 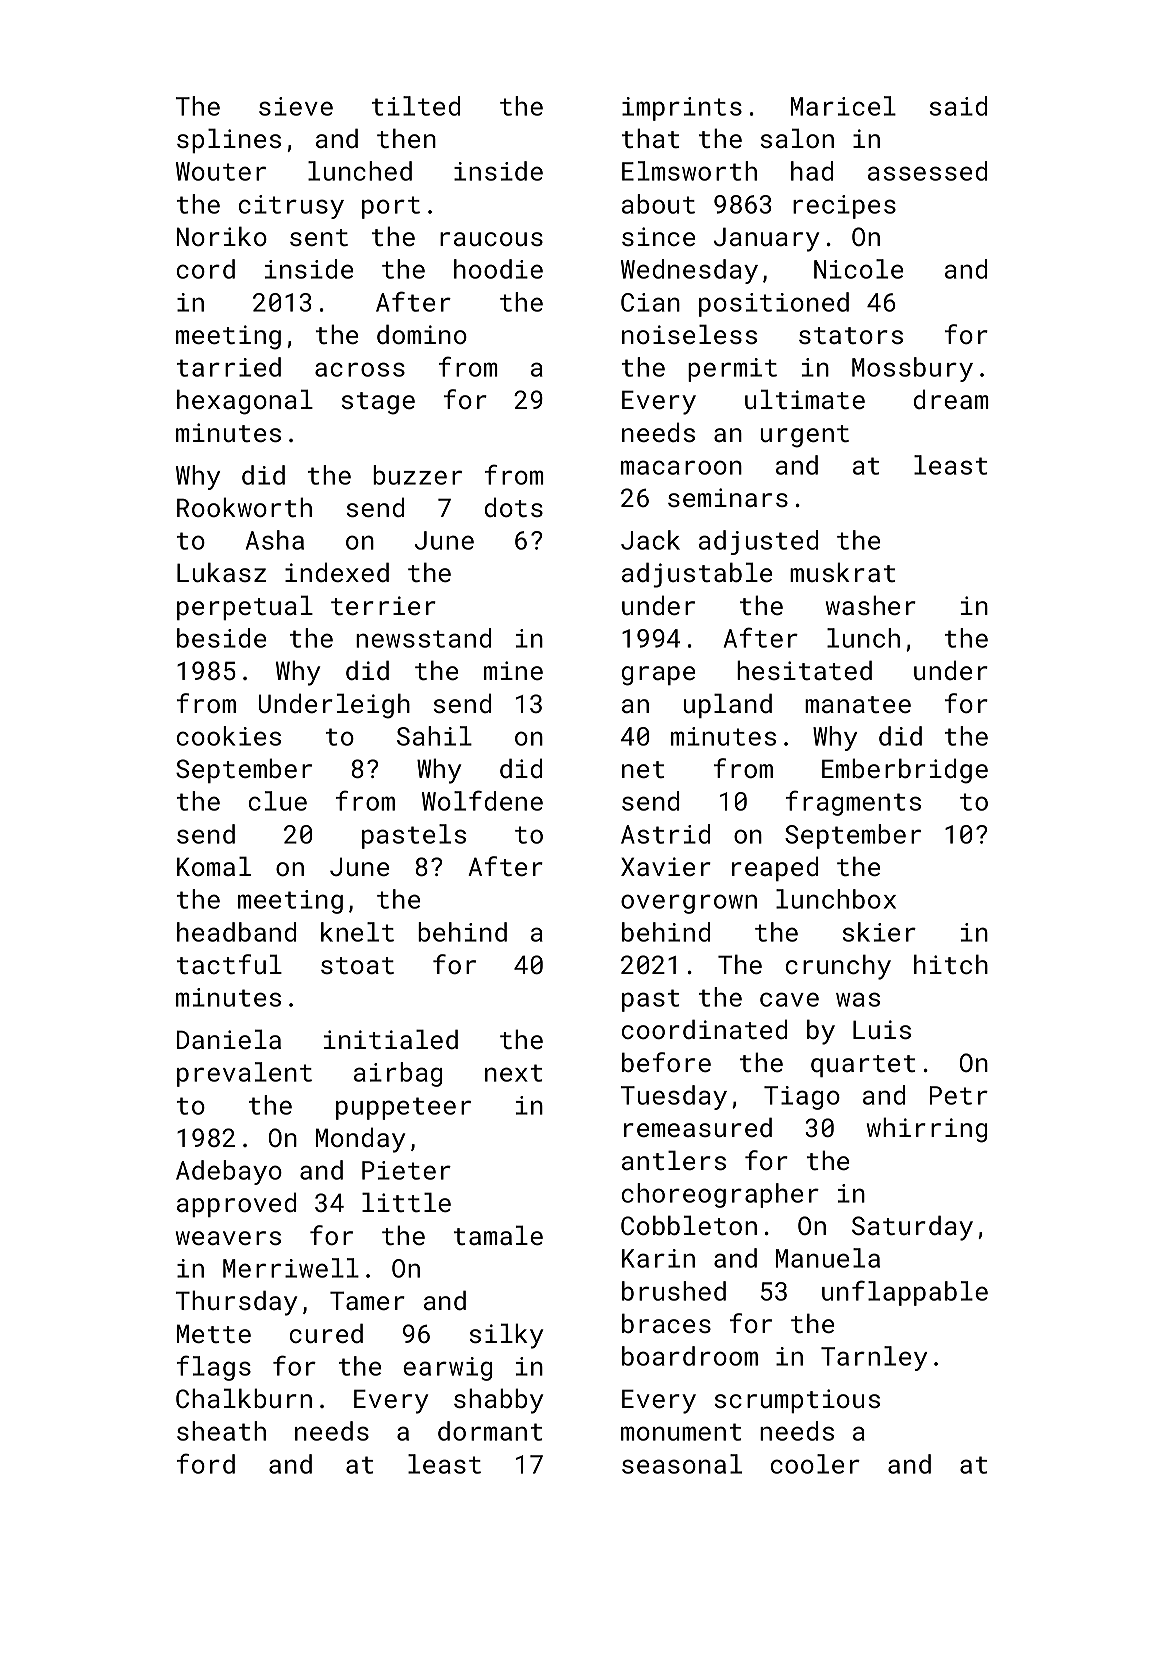 I want to click on next, so click(x=513, y=1073).
